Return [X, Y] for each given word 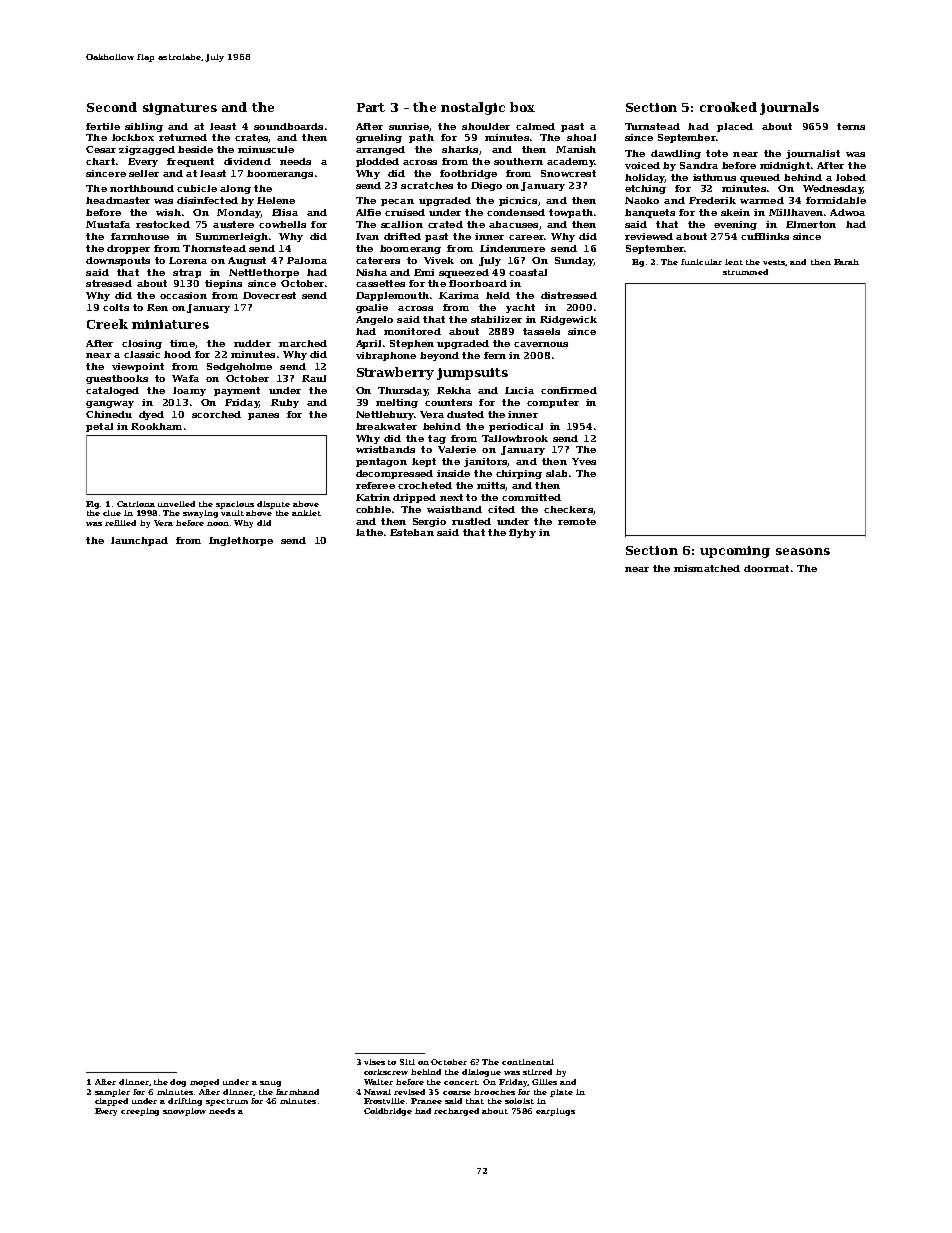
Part [371, 107]
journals [789, 108]
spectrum [227, 1102]
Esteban [412, 532]
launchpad [139, 541]
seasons [803, 551]
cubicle [197, 188]
